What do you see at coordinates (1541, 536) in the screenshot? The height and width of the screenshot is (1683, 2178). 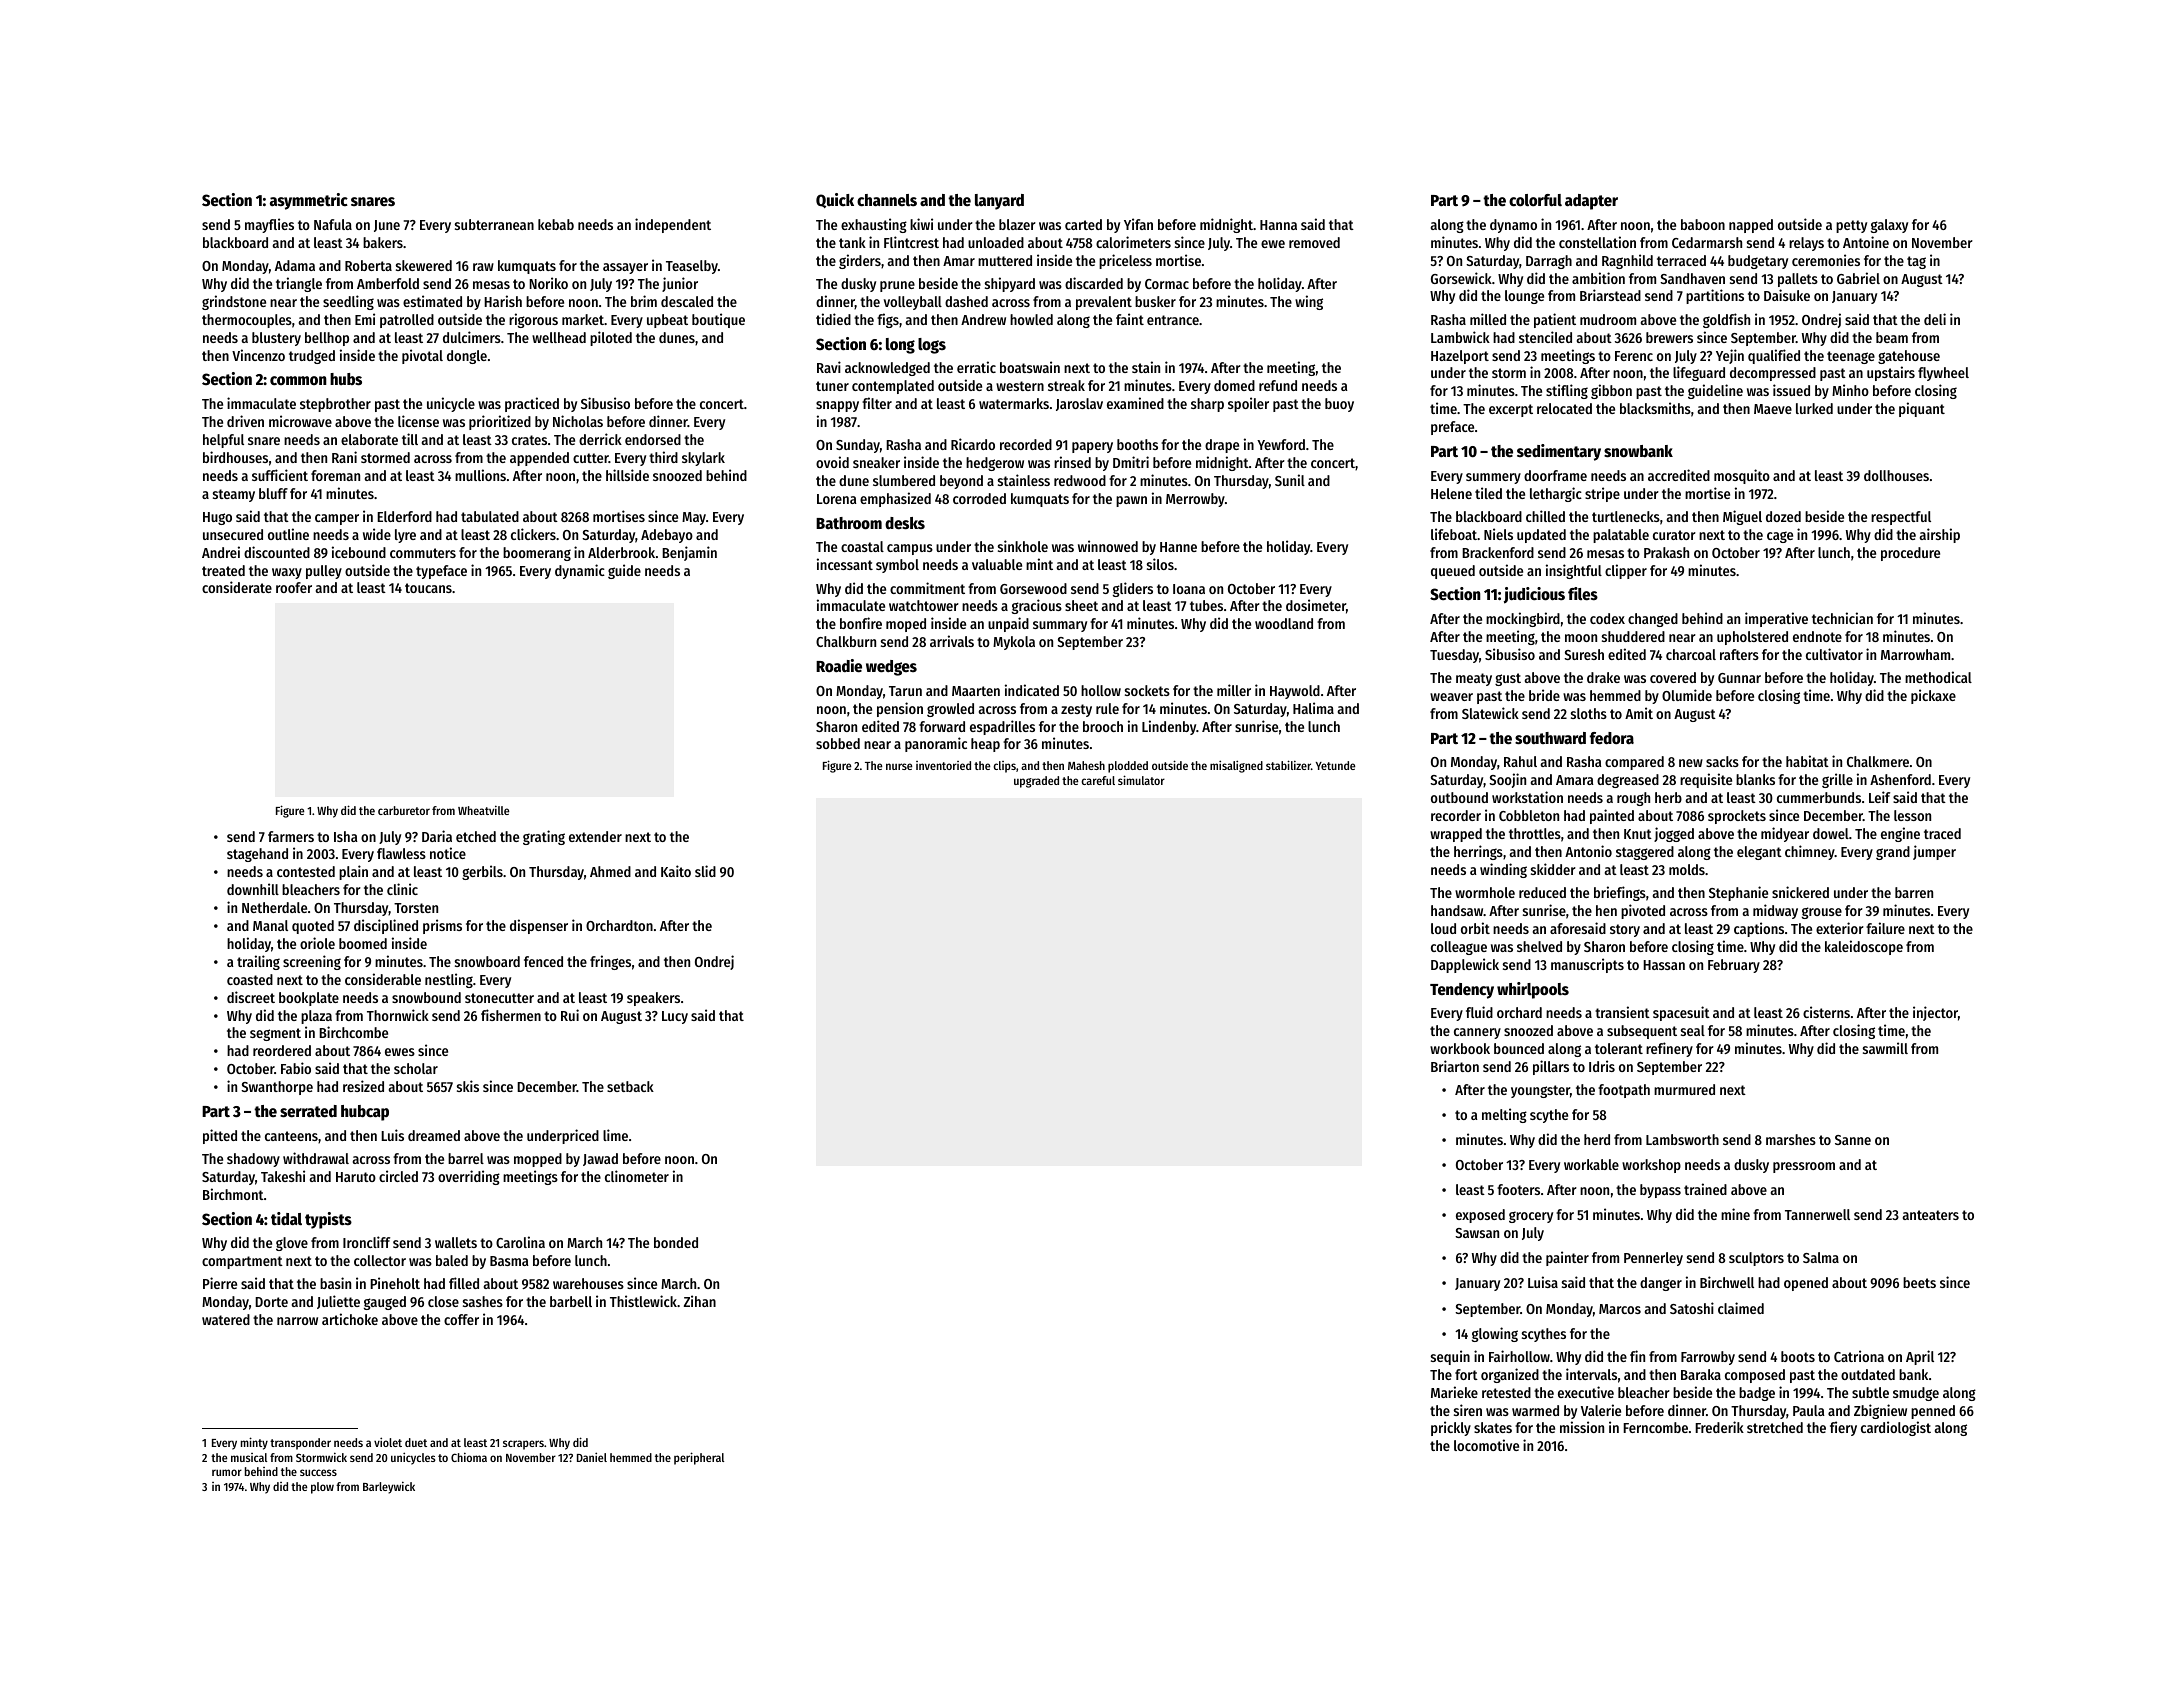 I see `updated` at bounding box center [1541, 536].
